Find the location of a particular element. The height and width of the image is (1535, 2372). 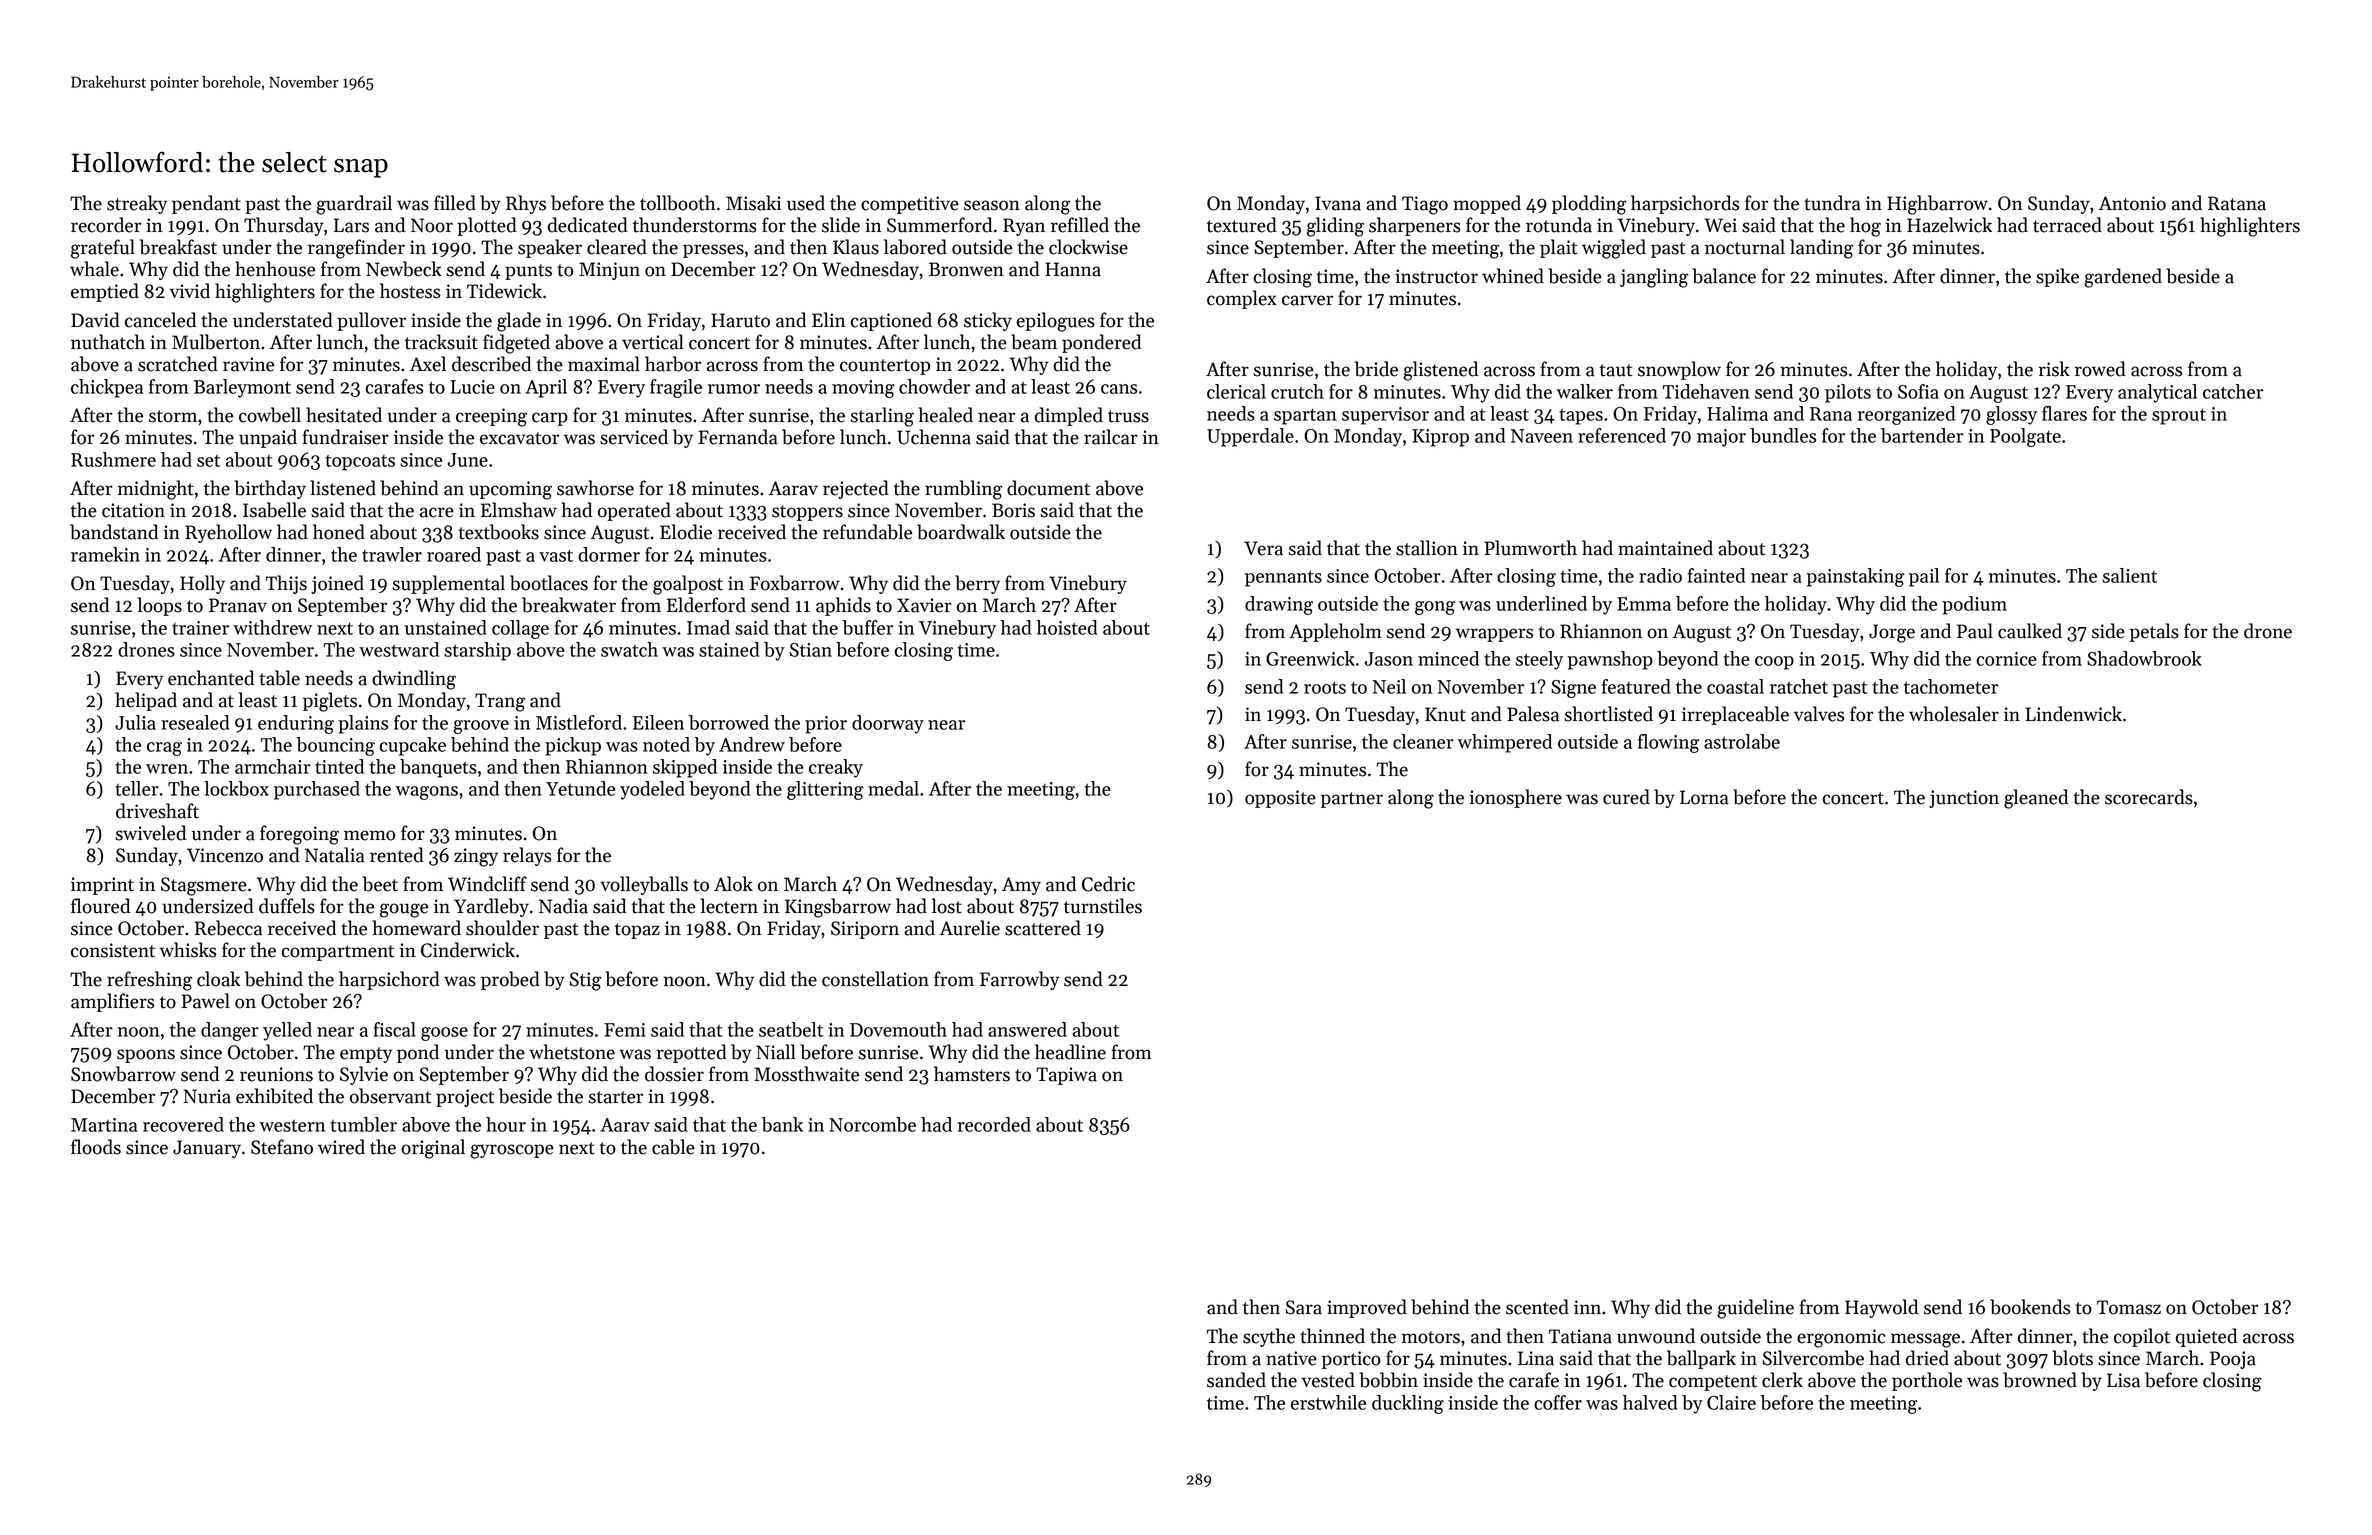

described is located at coordinates (491, 364).
